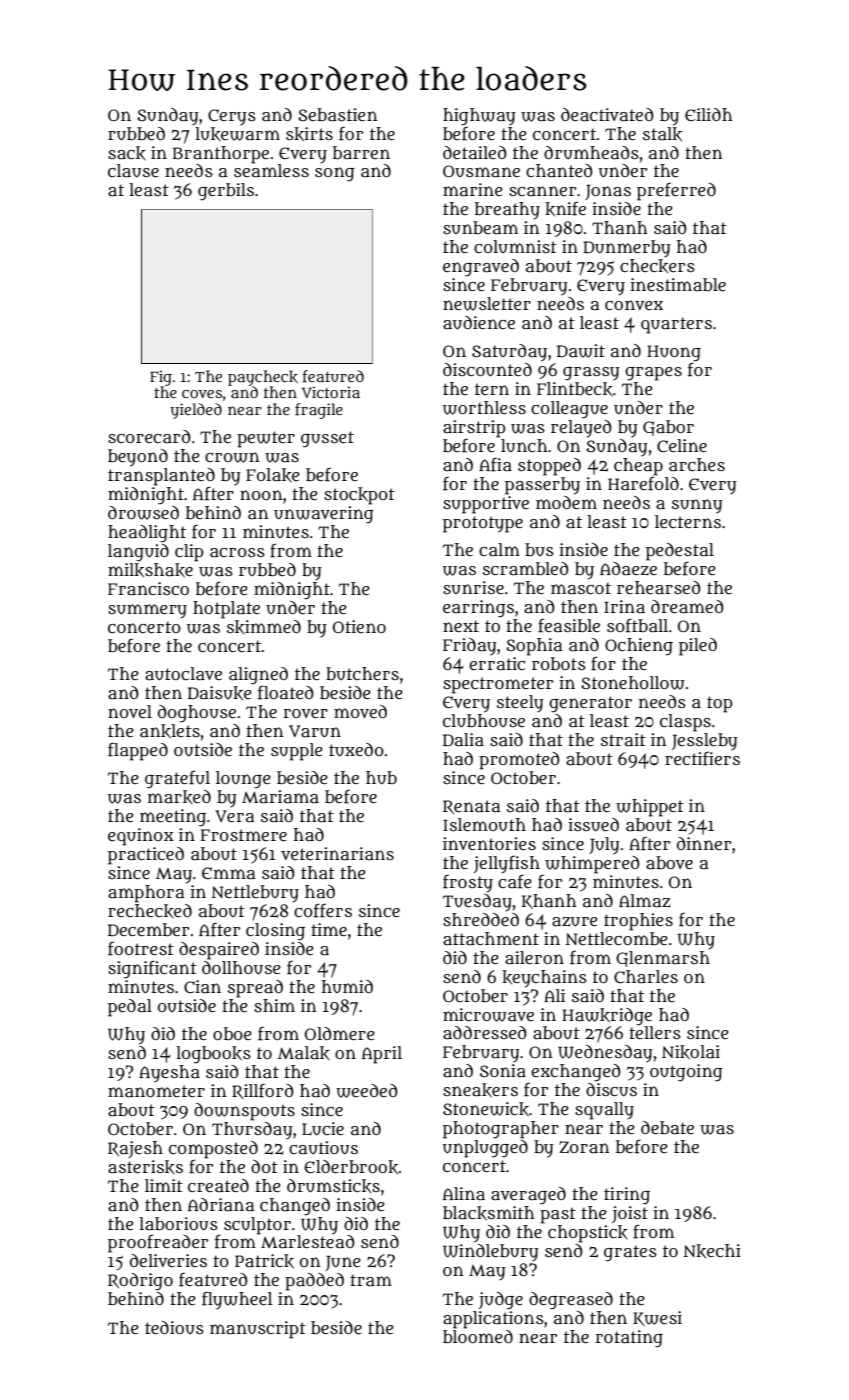 The image size is (849, 1400). Describe the element at coordinates (667, 1127) in the image. I see `debate` at that location.
